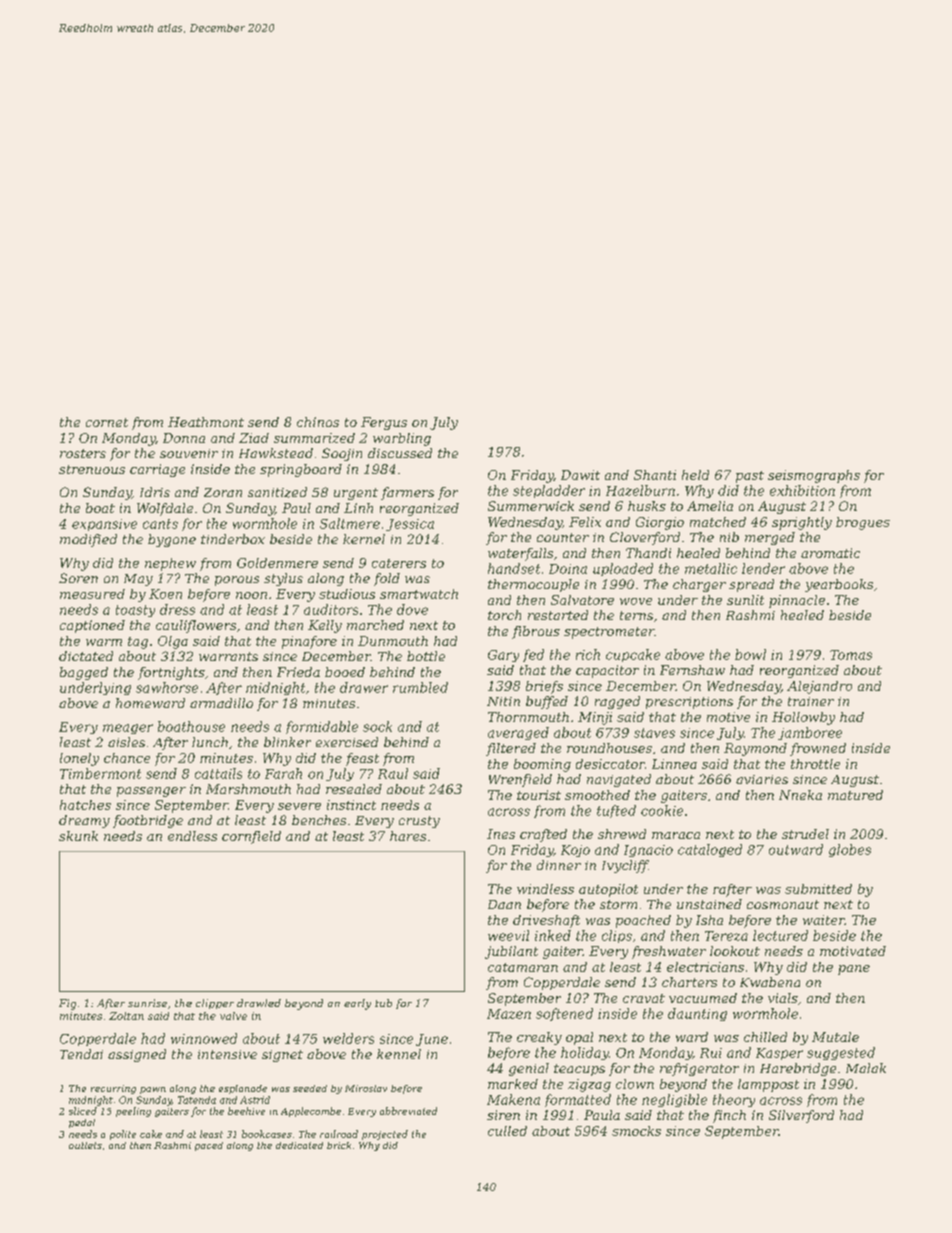  Describe the element at coordinates (863, 523) in the page. I see `brogues` at that location.
